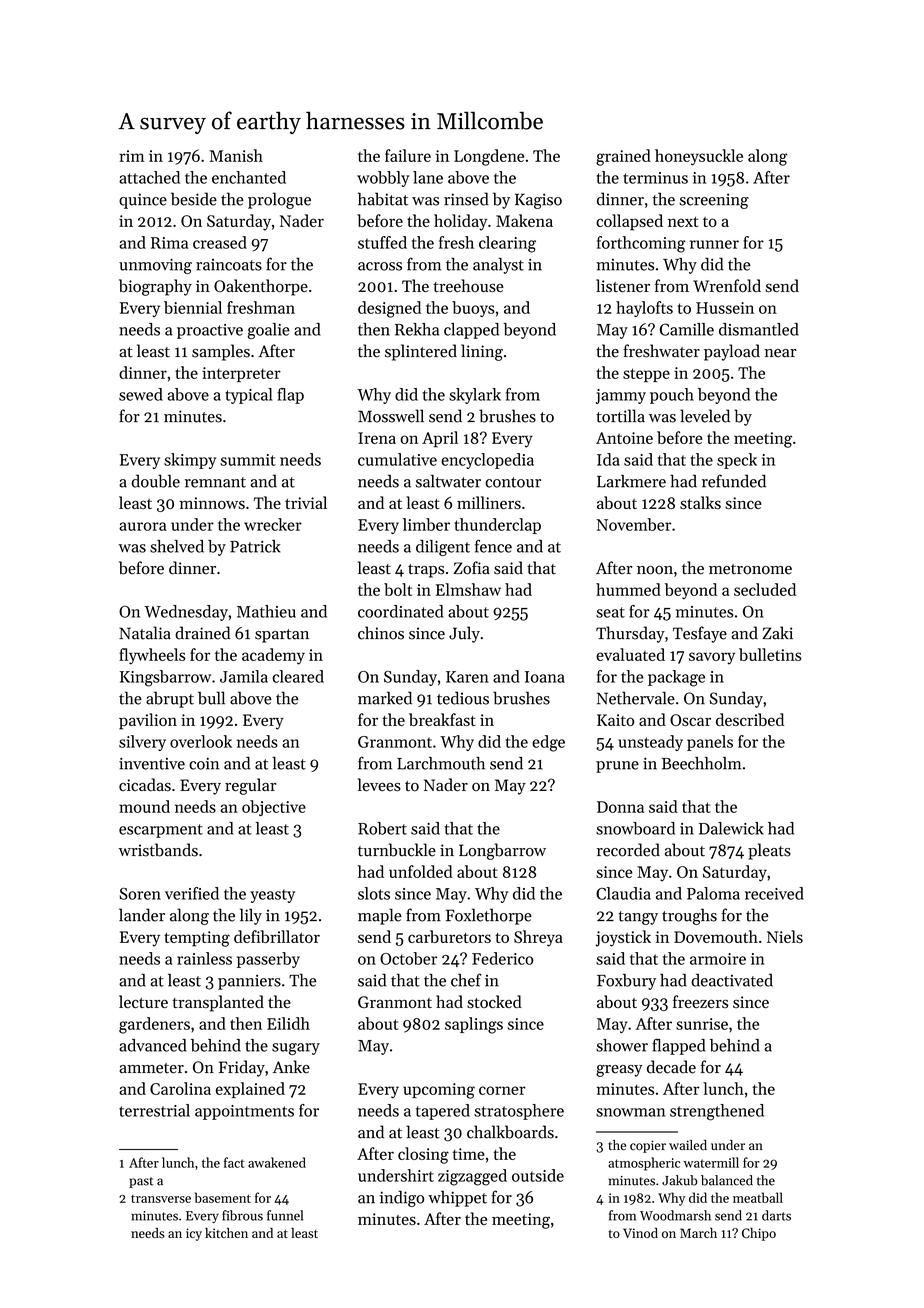  I want to click on beside, so click(194, 199).
